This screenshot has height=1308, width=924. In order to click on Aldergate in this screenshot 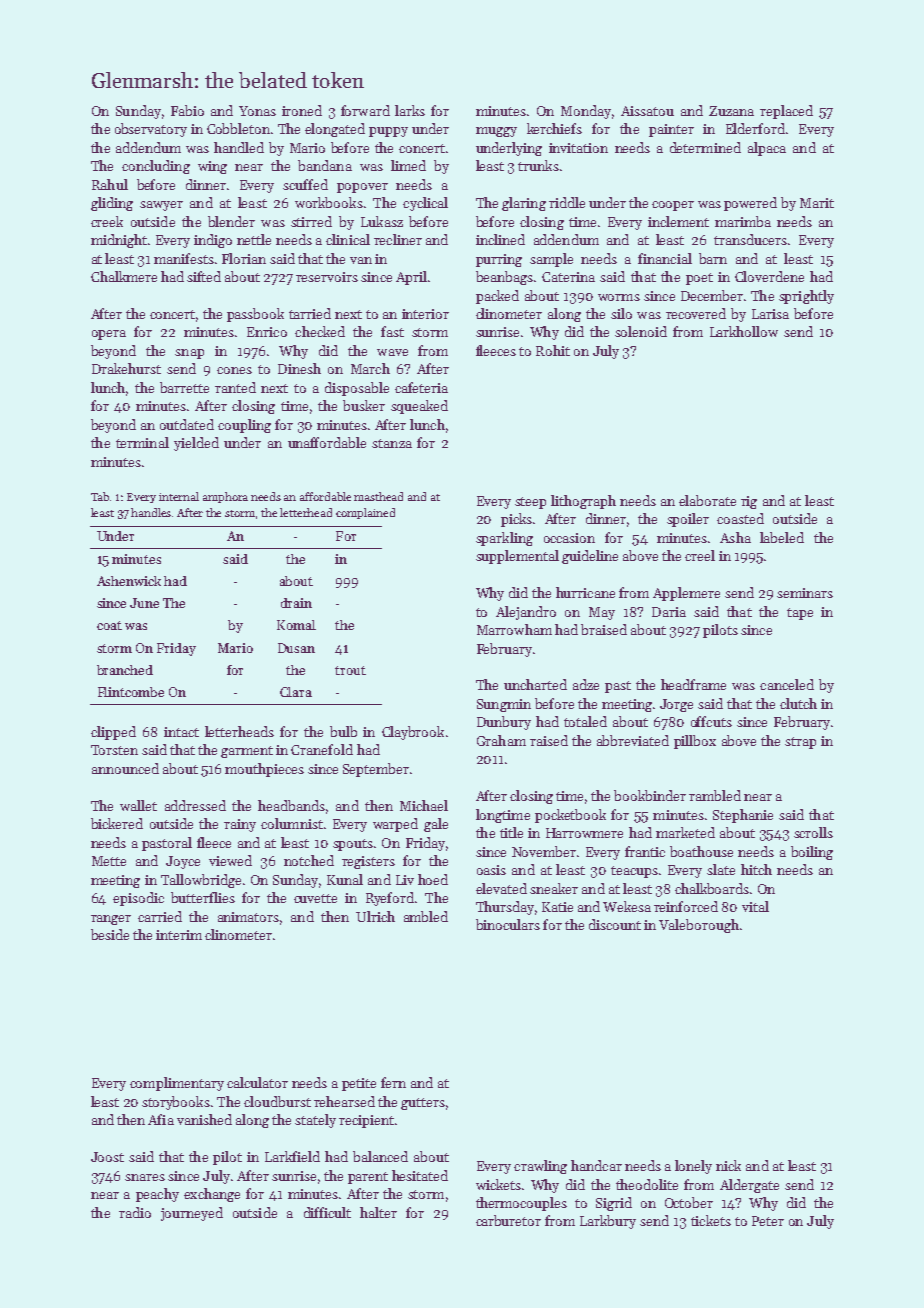, I will do `click(749, 1186)`.
